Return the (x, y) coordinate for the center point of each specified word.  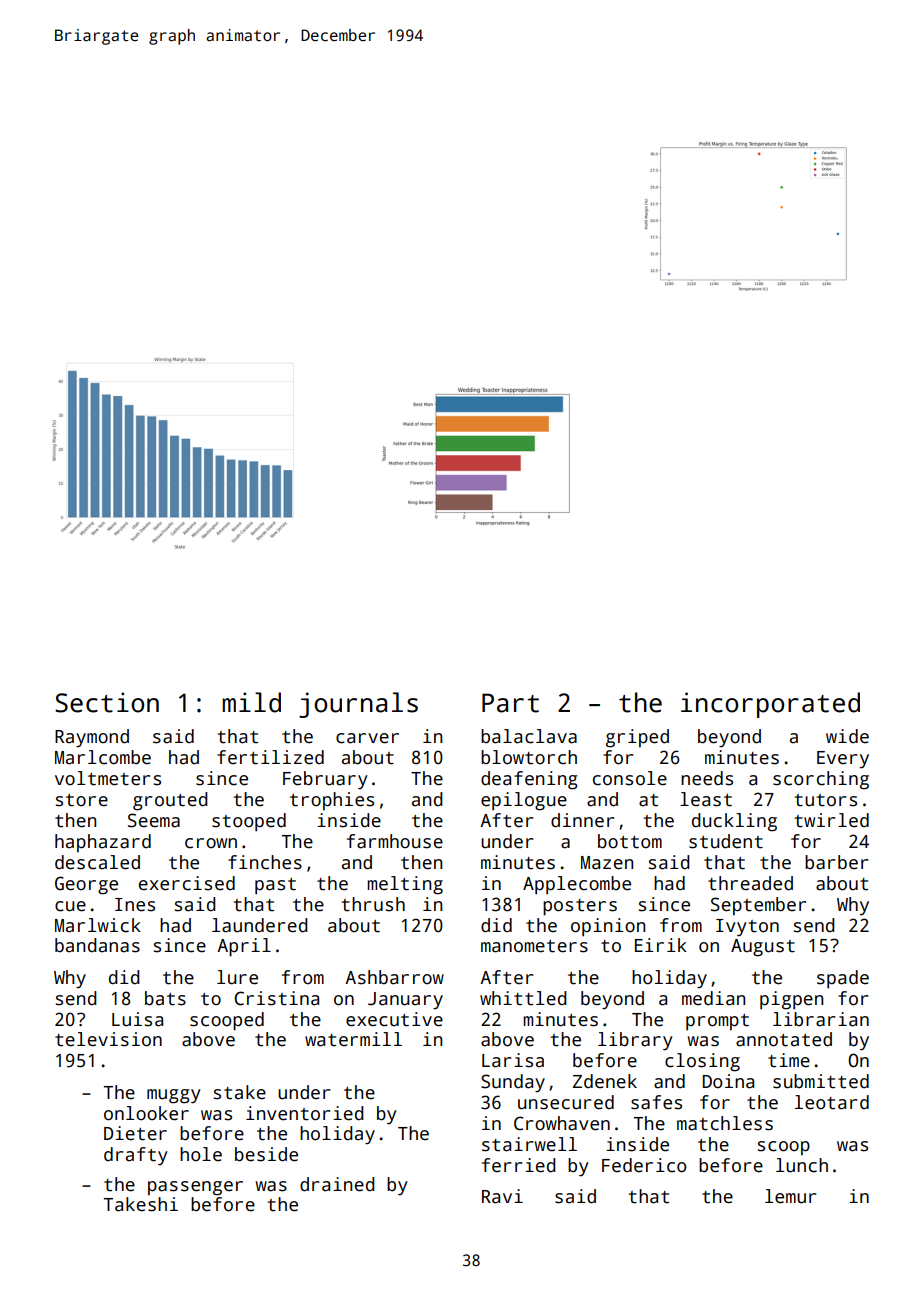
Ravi (502, 1196)
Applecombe (577, 885)
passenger (195, 1188)
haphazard (103, 843)
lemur (790, 1196)
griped (637, 738)
